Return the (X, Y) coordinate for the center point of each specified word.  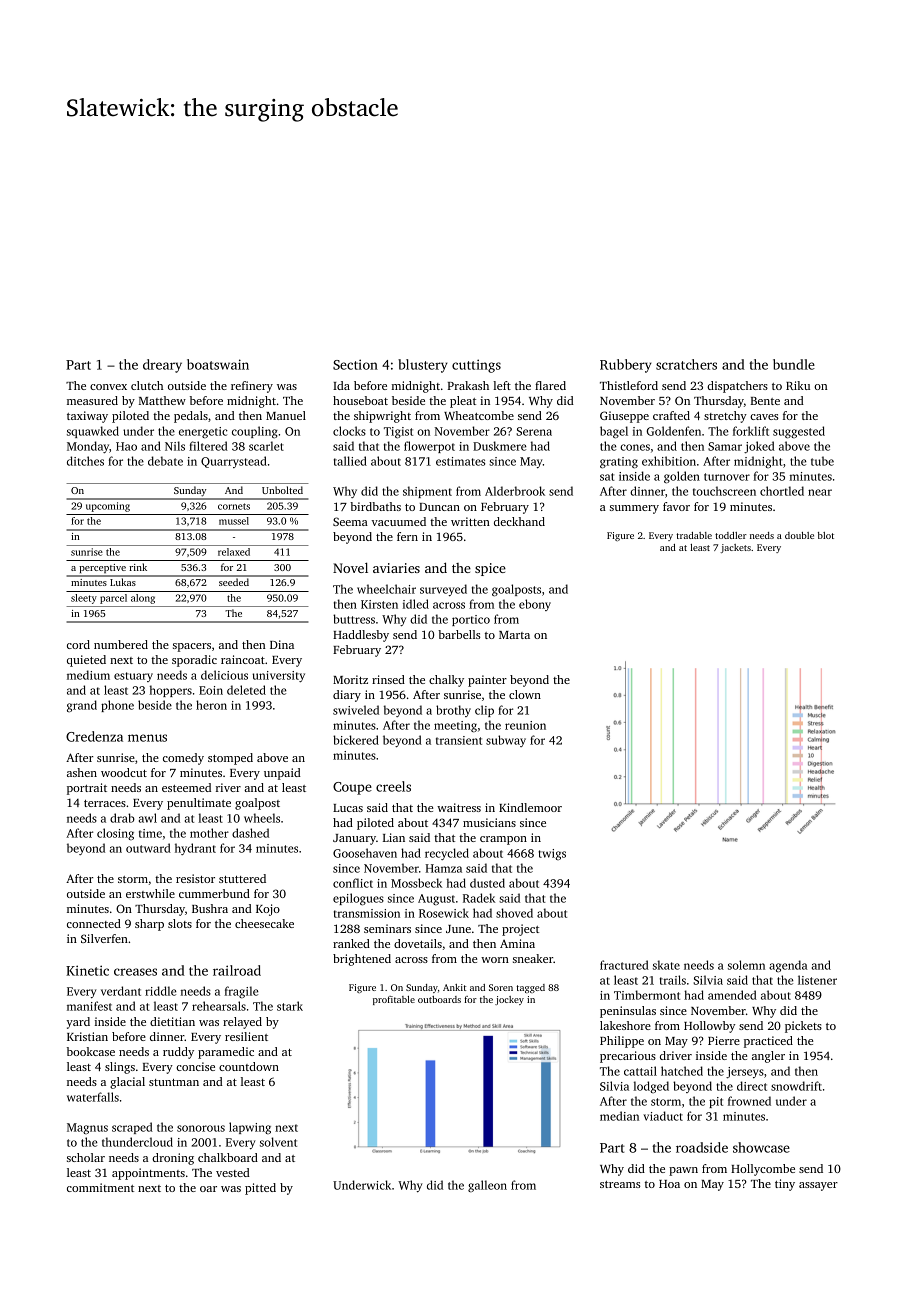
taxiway (87, 417)
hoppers (171, 691)
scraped (132, 1128)
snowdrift (796, 1086)
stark (290, 1006)
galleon (487, 1186)
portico (471, 620)
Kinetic (87, 970)
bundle (794, 364)
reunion (525, 725)
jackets (735, 548)
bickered (356, 740)
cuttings (476, 366)
